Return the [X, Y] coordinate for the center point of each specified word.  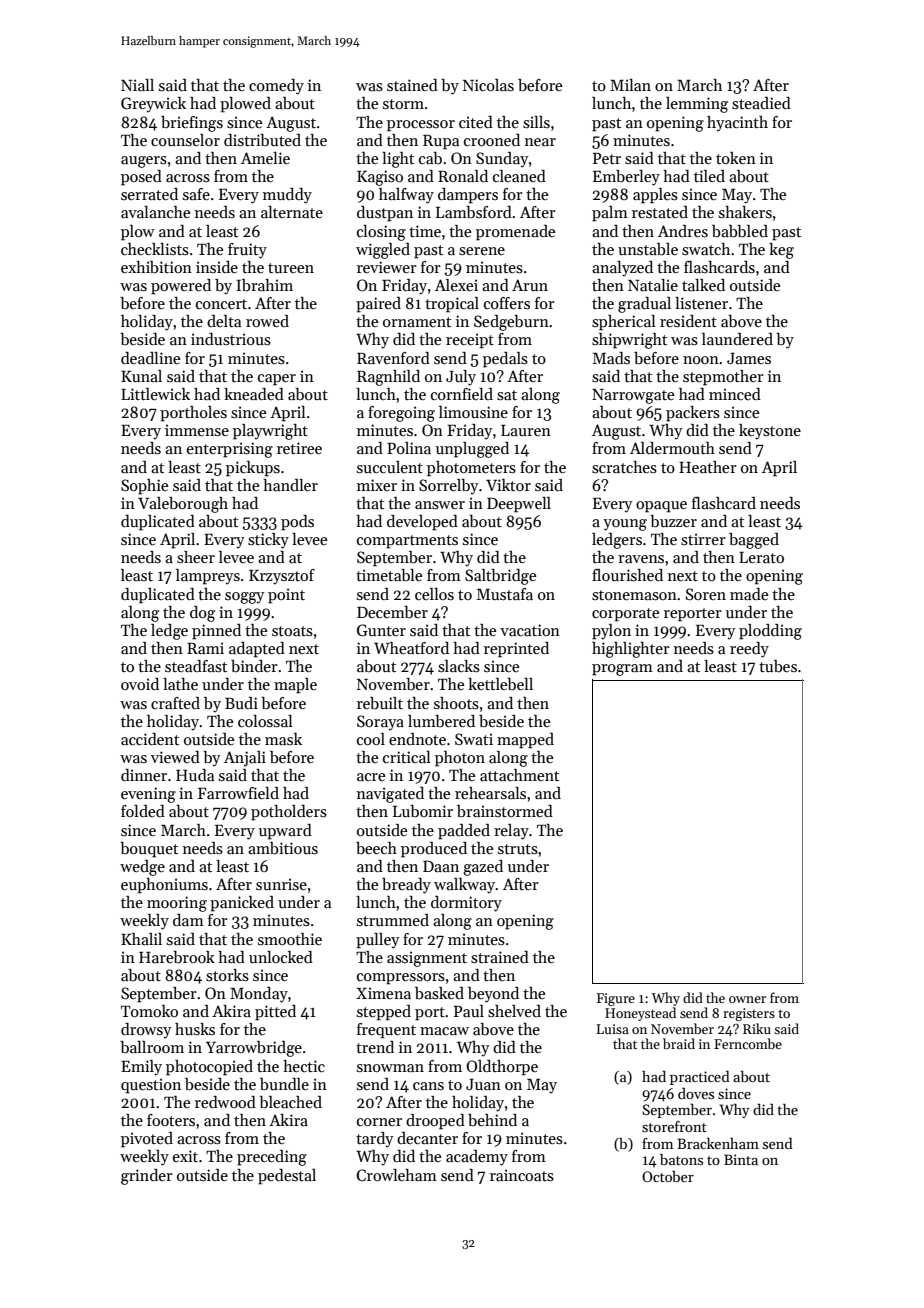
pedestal [287, 1177]
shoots [456, 703]
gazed [483, 868]
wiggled [383, 251]
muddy [287, 196]
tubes [778, 666]
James [749, 358]
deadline [150, 358]
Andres [683, 231]
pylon [611, 632]
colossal [265, 721]
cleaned [519, 176]
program [622, 670]
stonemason [634, 595]
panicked [242, 904]
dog [202, 614]
